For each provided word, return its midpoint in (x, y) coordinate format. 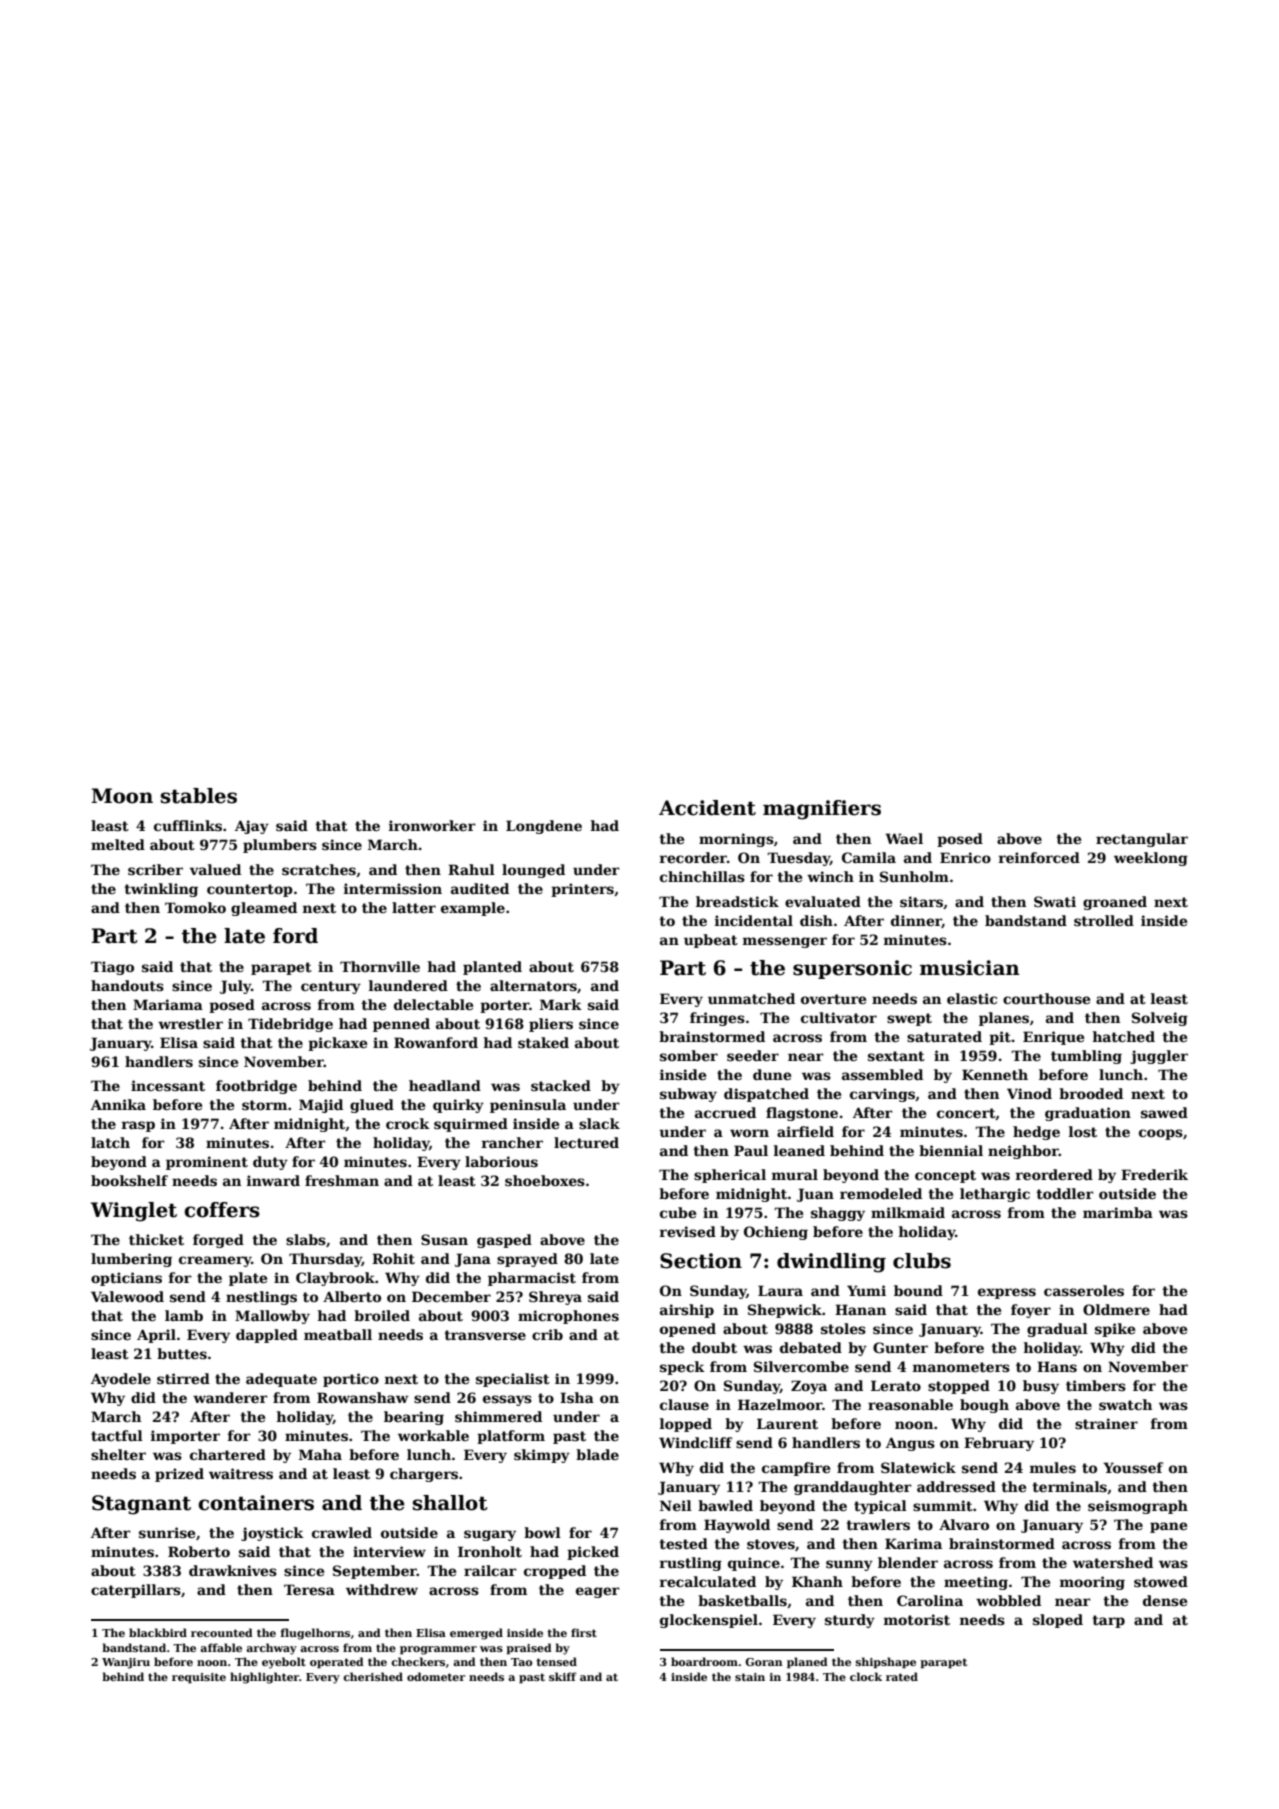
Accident (707, 808)
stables (199, 796)
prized (179, 1475)
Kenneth (995, 1074)
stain (750, 1677)
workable (433, 1435)
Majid (321, 1106)
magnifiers (822, 810)
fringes (717, 1019)
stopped (959, 1387)
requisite (199, 1678)
